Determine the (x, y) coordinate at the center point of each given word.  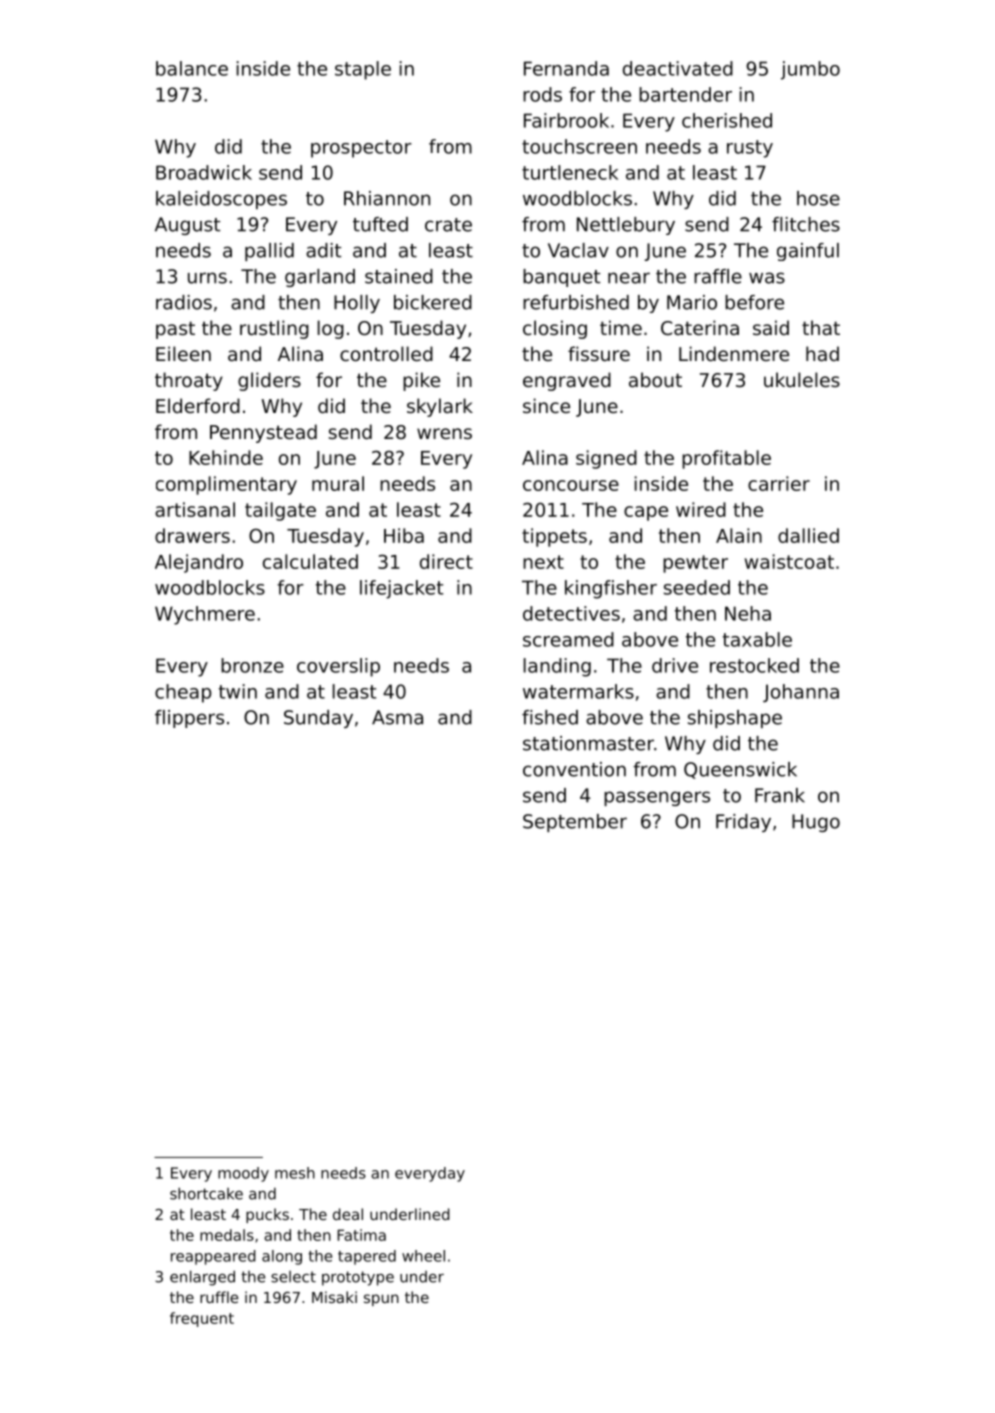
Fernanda (566, 68)
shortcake (206, 1193)
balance (192, 68)
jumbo (810, 70)
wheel (423, 1256)
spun (381, 1300)
